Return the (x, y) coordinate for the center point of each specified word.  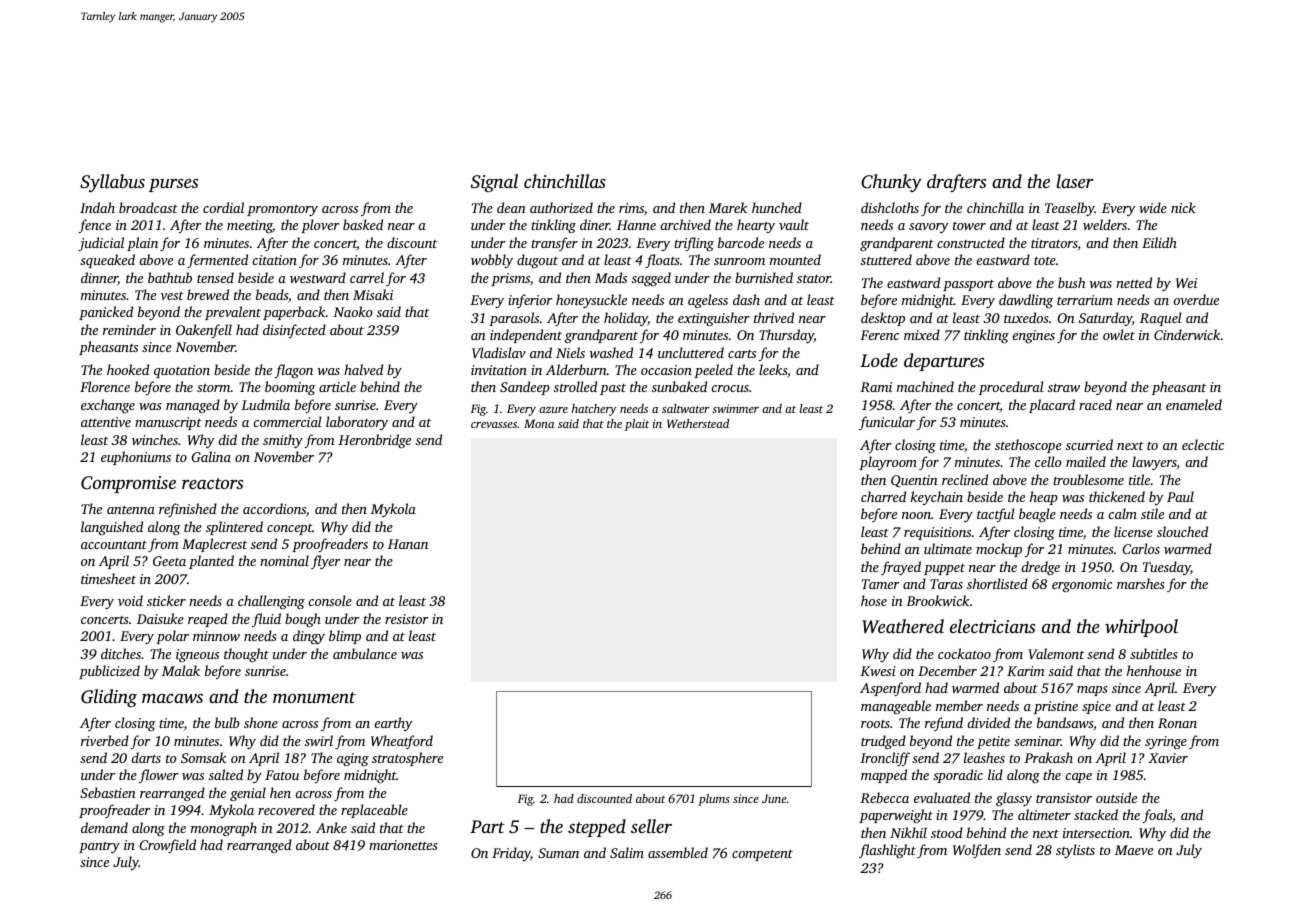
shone (261, 722)
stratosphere (407, 759)
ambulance (365, 653)
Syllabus (112, 183)
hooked (128, 369)
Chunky (891, 183)
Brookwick (937, 600)
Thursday (786, 336)
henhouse (1154, 670)
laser (1075, 181)
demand (104, 827)
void (130, 600)
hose (874, 600)
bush (1071, 282)
